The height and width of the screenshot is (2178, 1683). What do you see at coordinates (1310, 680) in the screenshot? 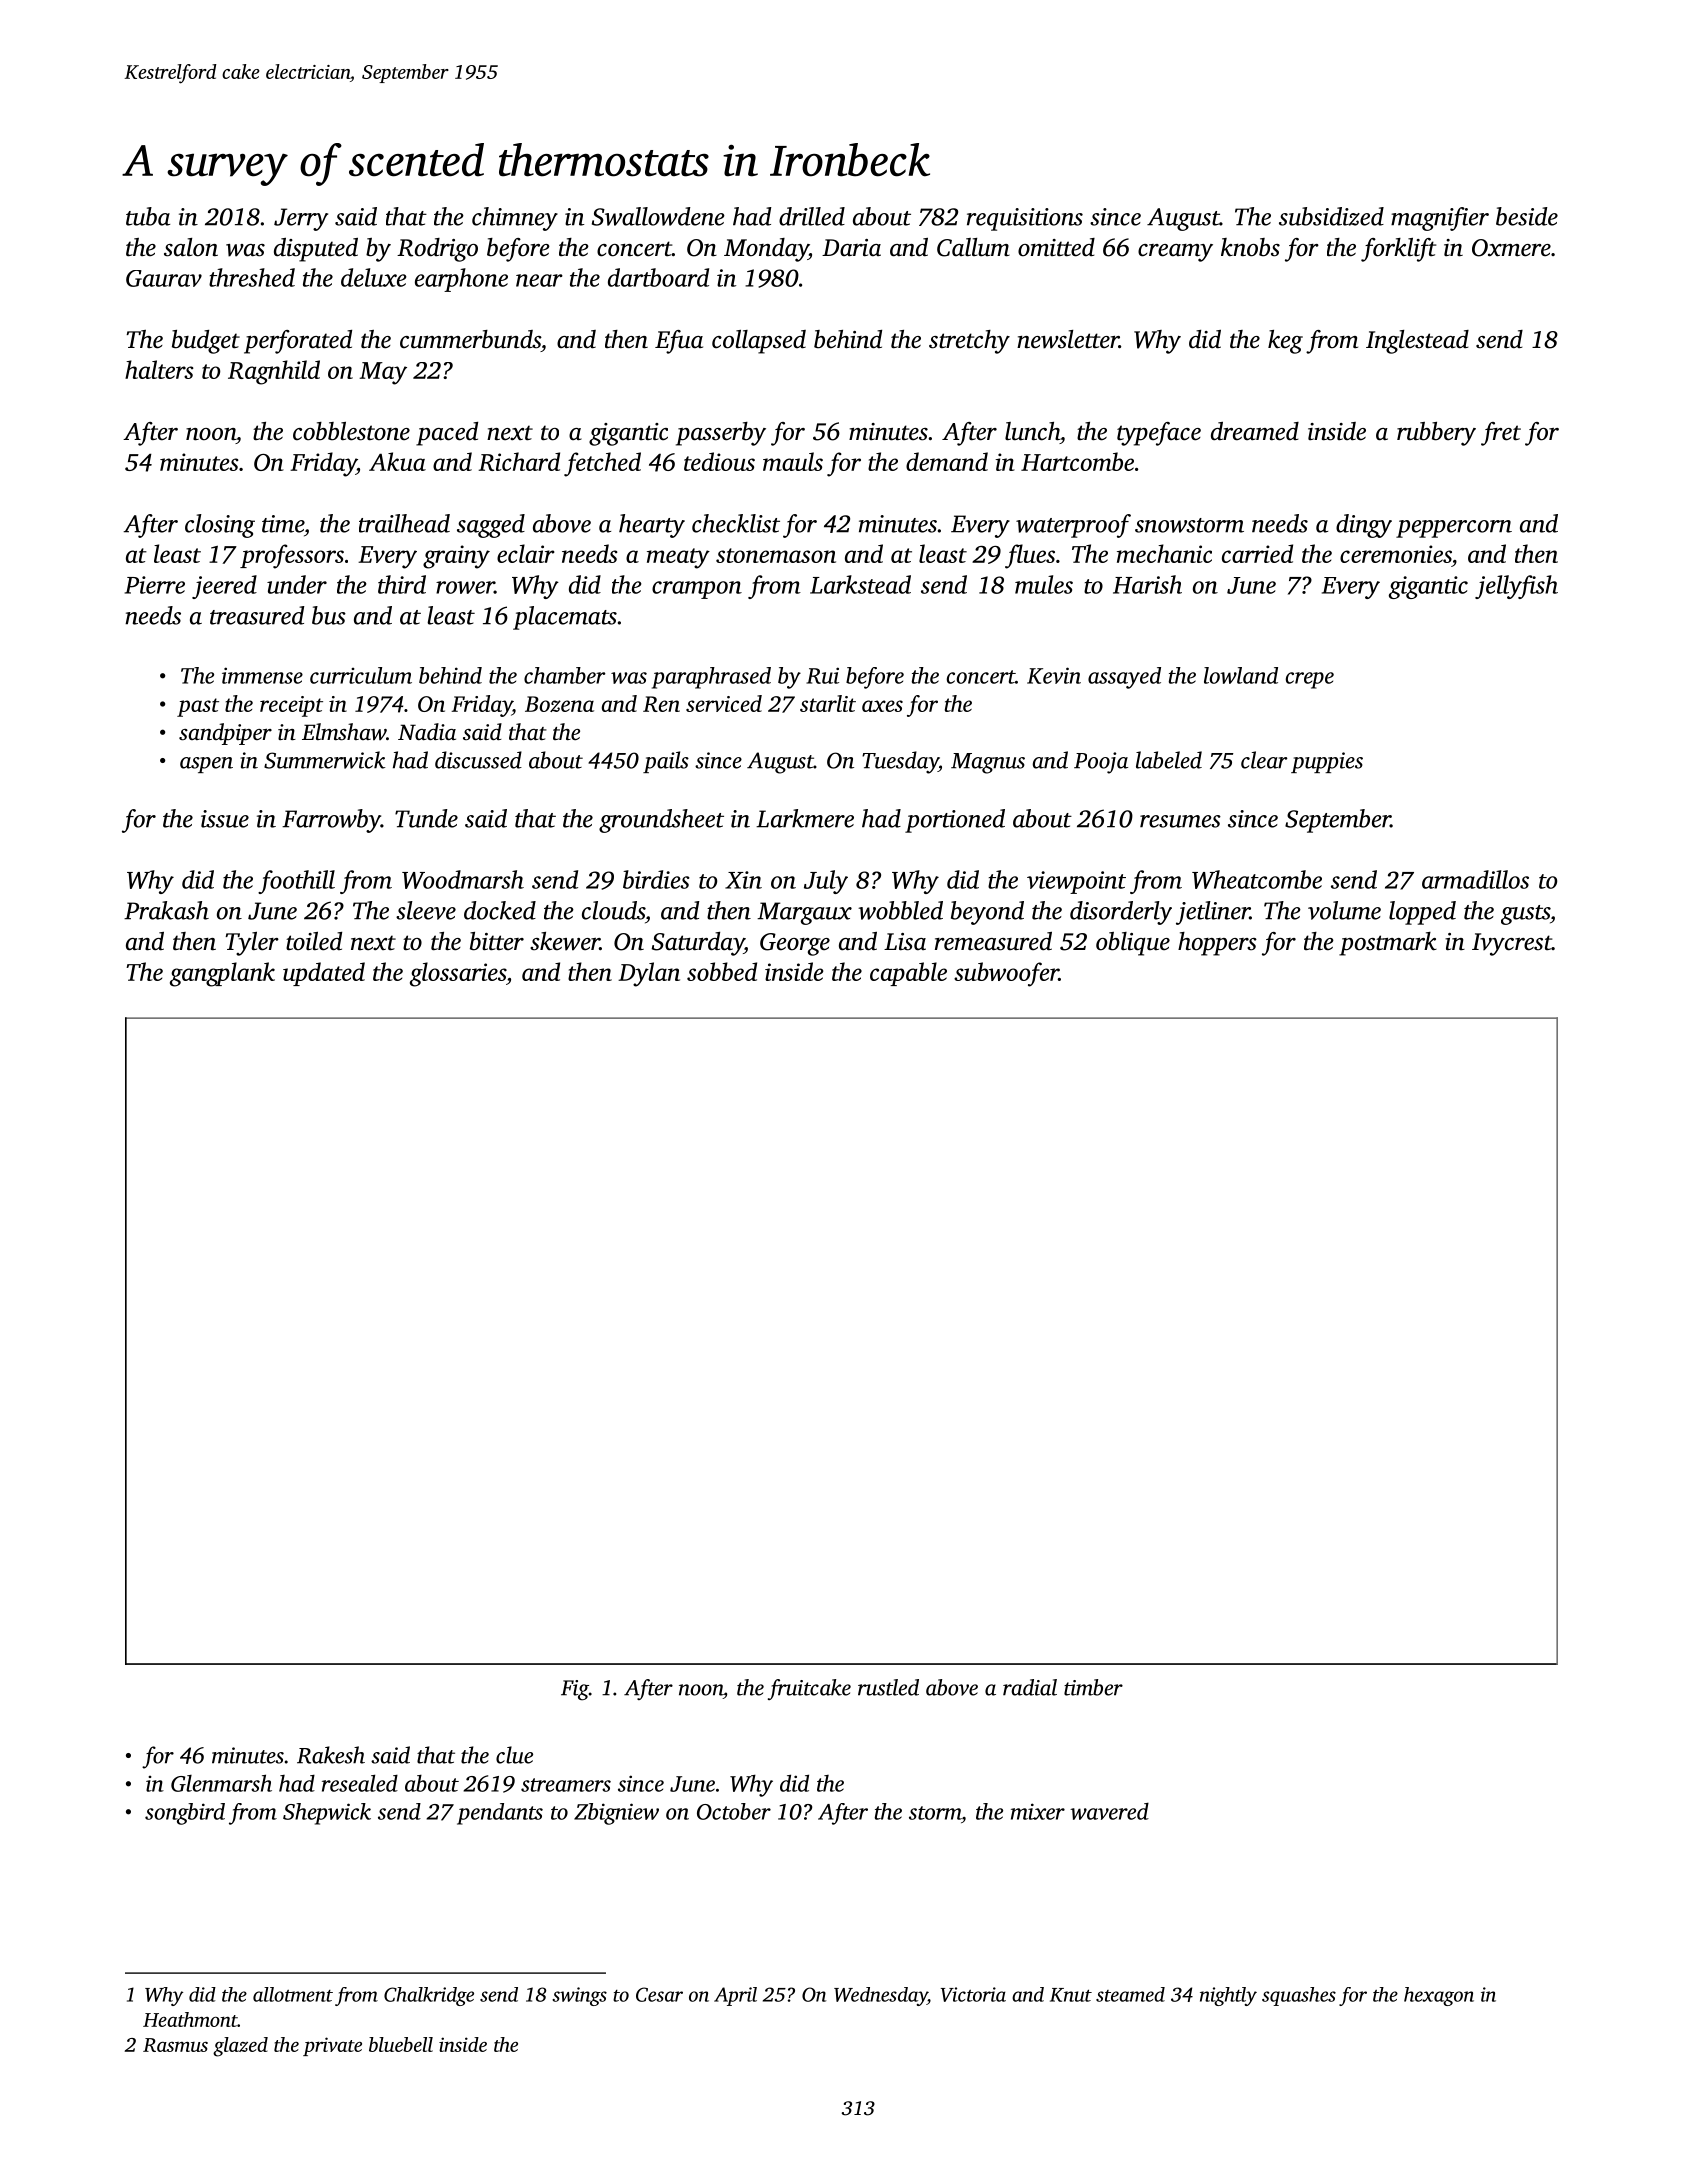
I see `crepe` at bounding box center [1310, 680].
